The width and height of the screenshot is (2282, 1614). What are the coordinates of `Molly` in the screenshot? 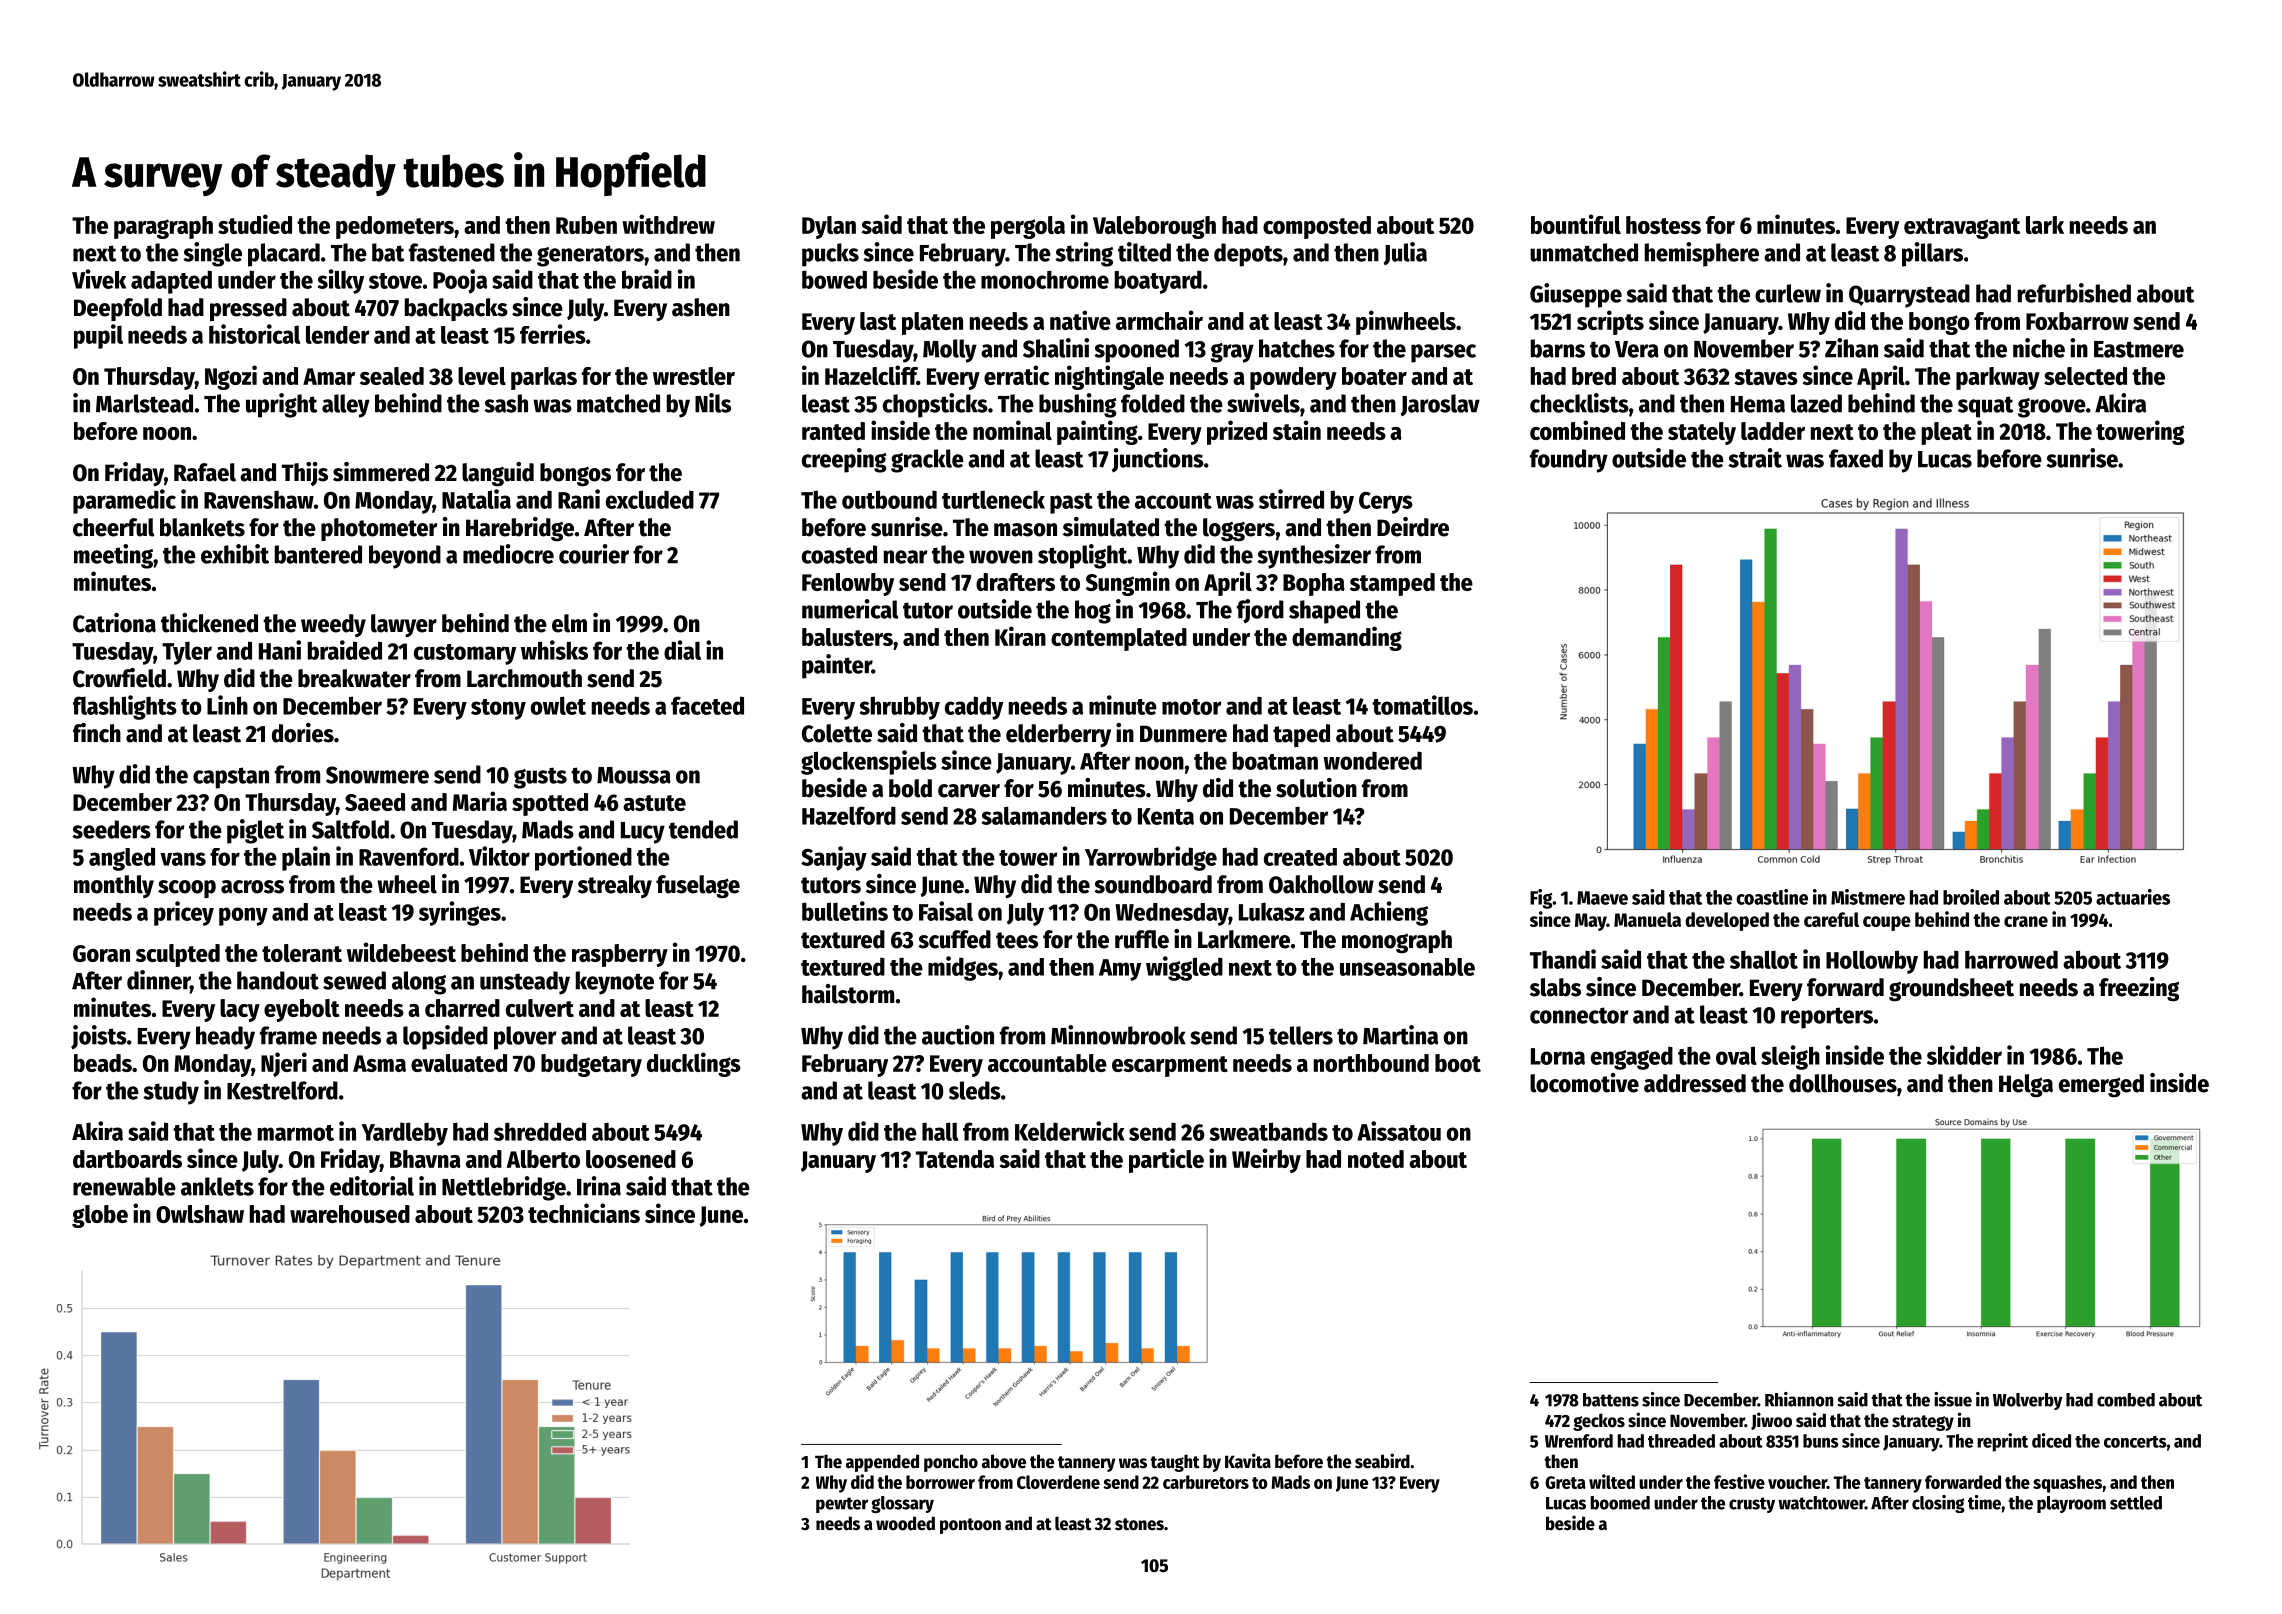 It's located at (950, 351).
